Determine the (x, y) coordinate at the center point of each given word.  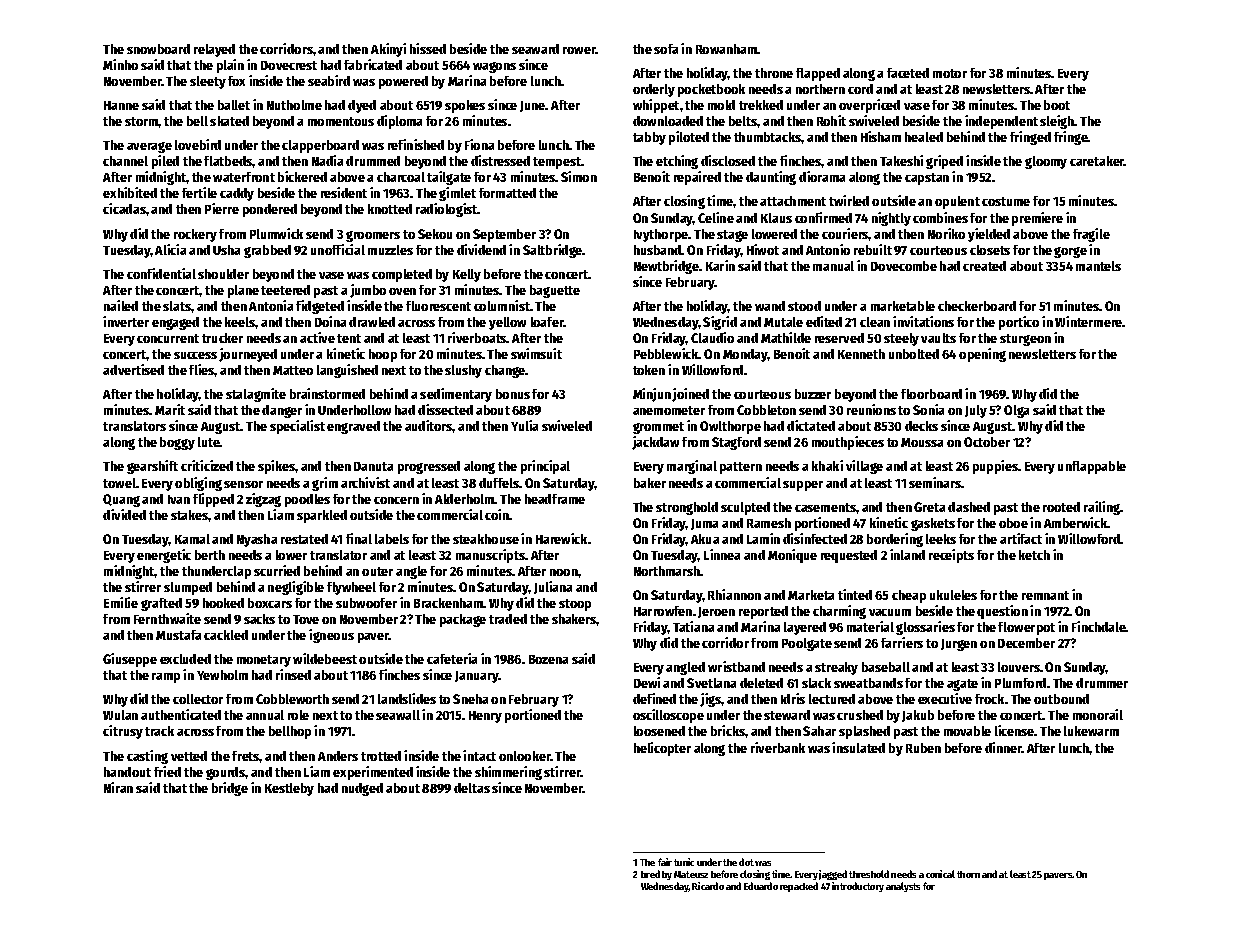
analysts (903, 887)
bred (650, 874)
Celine (716, 217)
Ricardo (708, 886)
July (976, 411)
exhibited (130, 192)
